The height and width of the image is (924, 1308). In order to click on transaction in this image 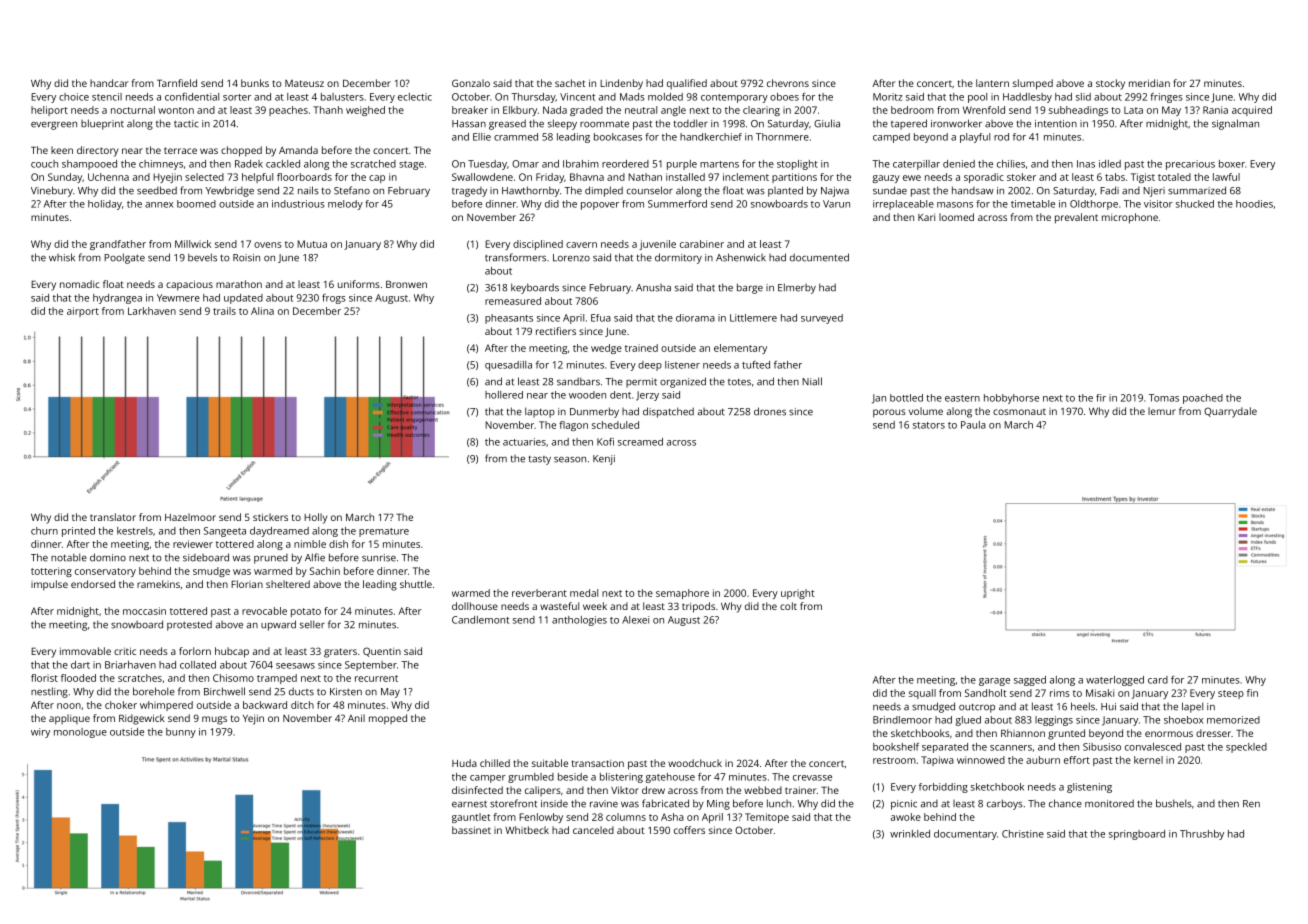, I will do `click(598, 763)`.
